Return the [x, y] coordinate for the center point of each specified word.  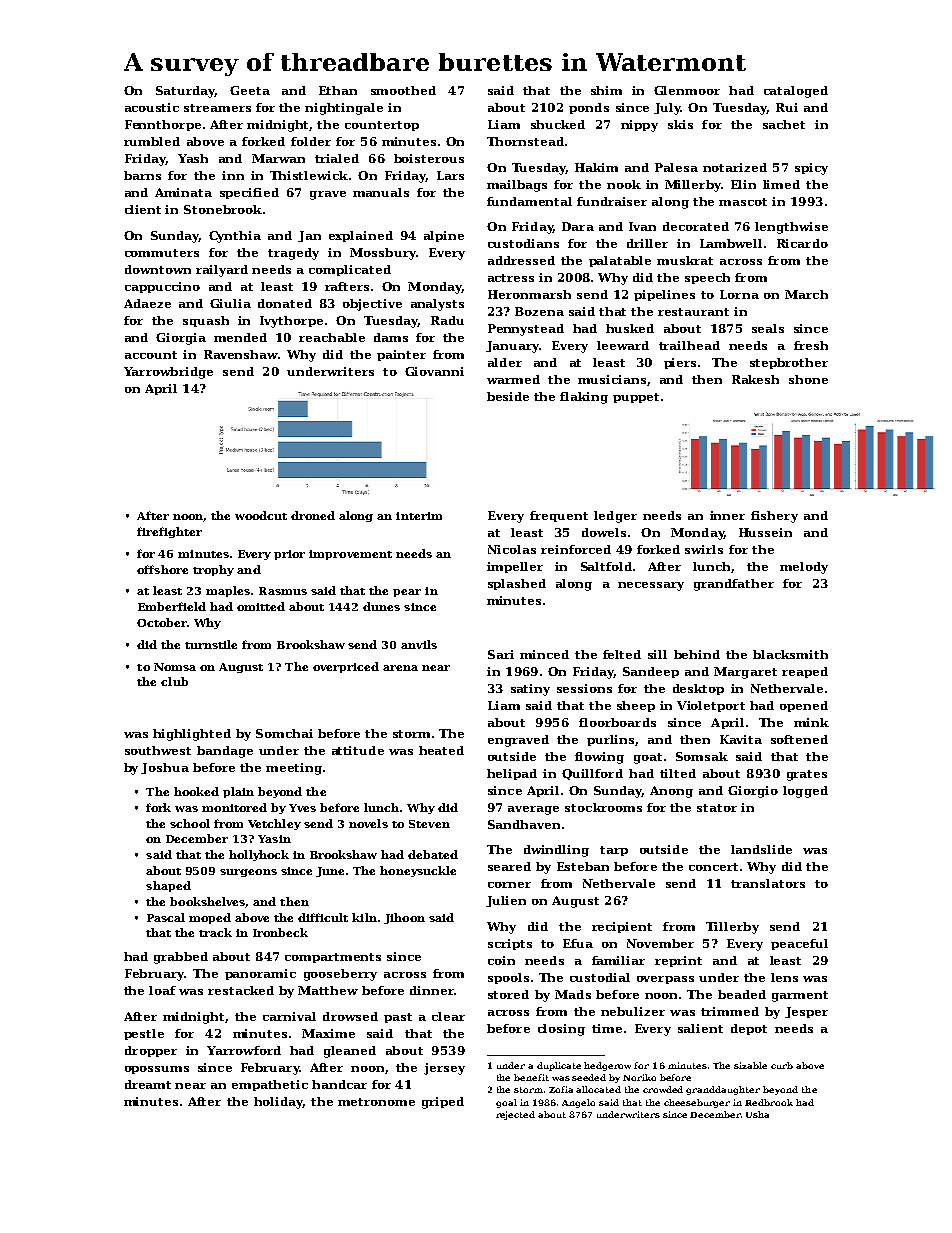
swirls [704, 549]
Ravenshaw [241, 354]
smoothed [403, 90]
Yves [302, 808]
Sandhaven [524, 824]
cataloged [796, 92]
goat [648, 758]
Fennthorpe [163, 125]
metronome [376, 1102]
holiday [278, 1103]
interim [419, 516]
